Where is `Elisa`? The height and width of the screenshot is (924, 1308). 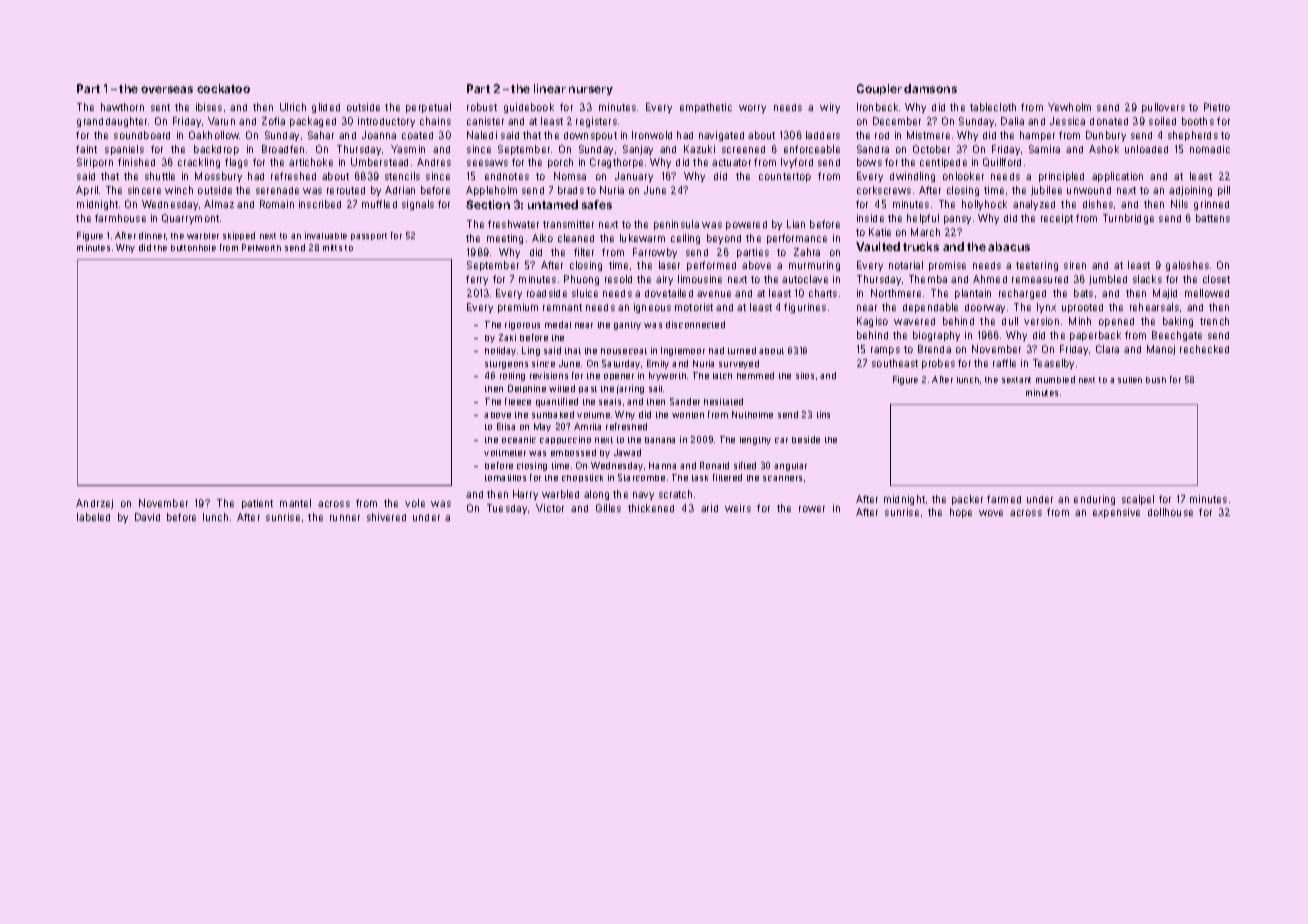 Elisa is located at coordinates (506, 426).
